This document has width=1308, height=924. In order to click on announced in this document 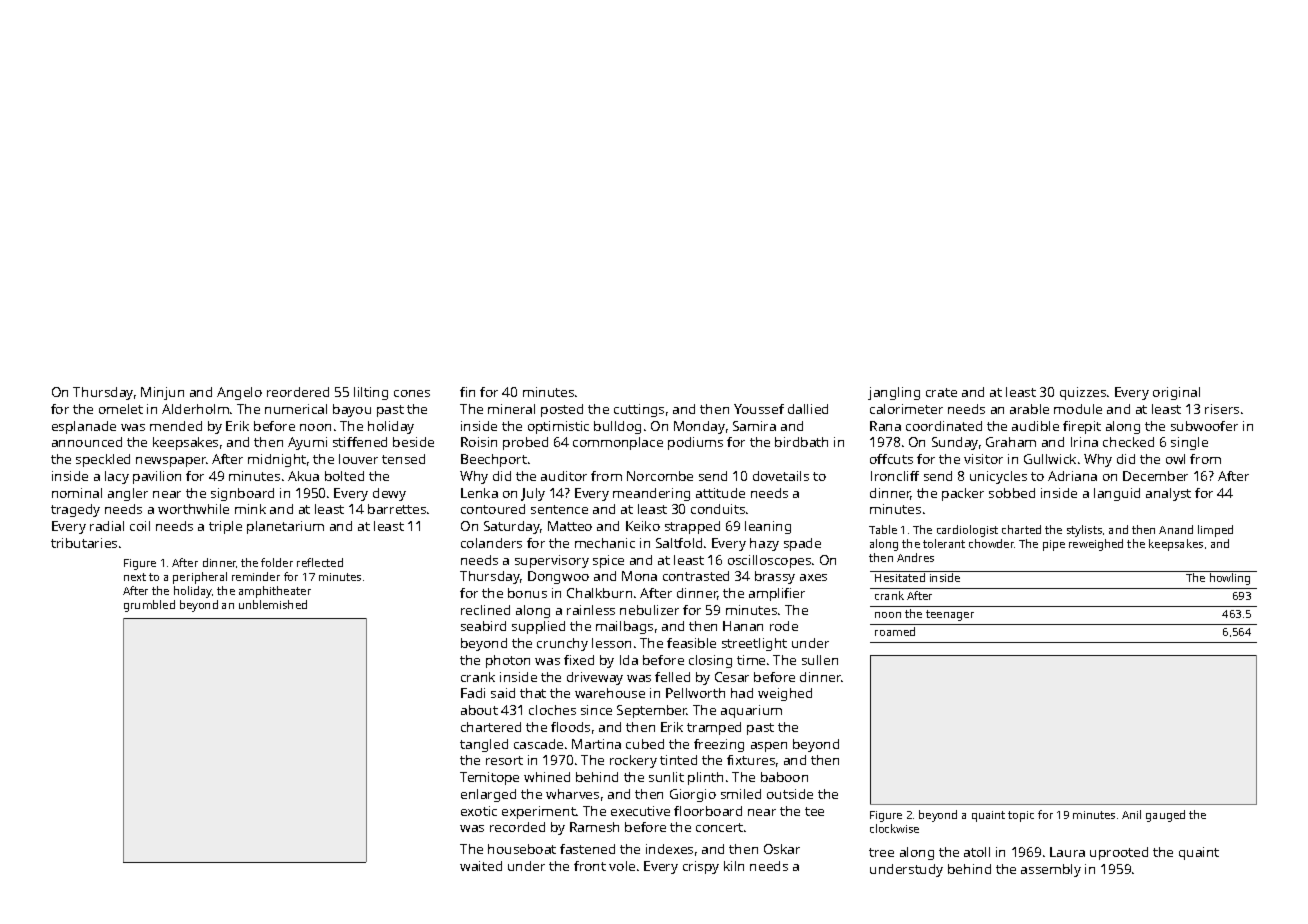, I will do `click(87, 442)`.
